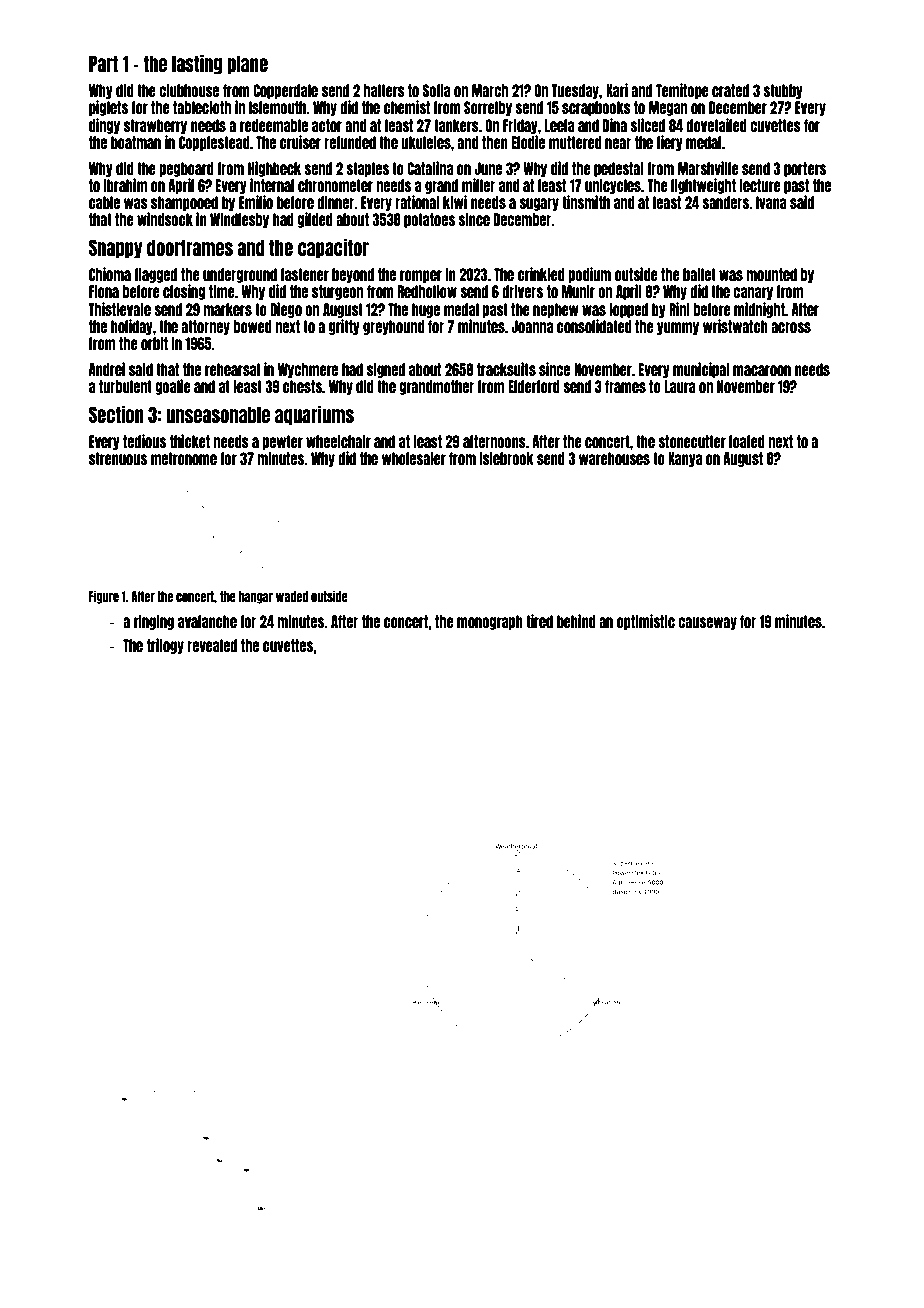 The image size is (924, 1308). Describe the element at coordinates (304, 274) in the screenshot. I see `fastener` at that location.
